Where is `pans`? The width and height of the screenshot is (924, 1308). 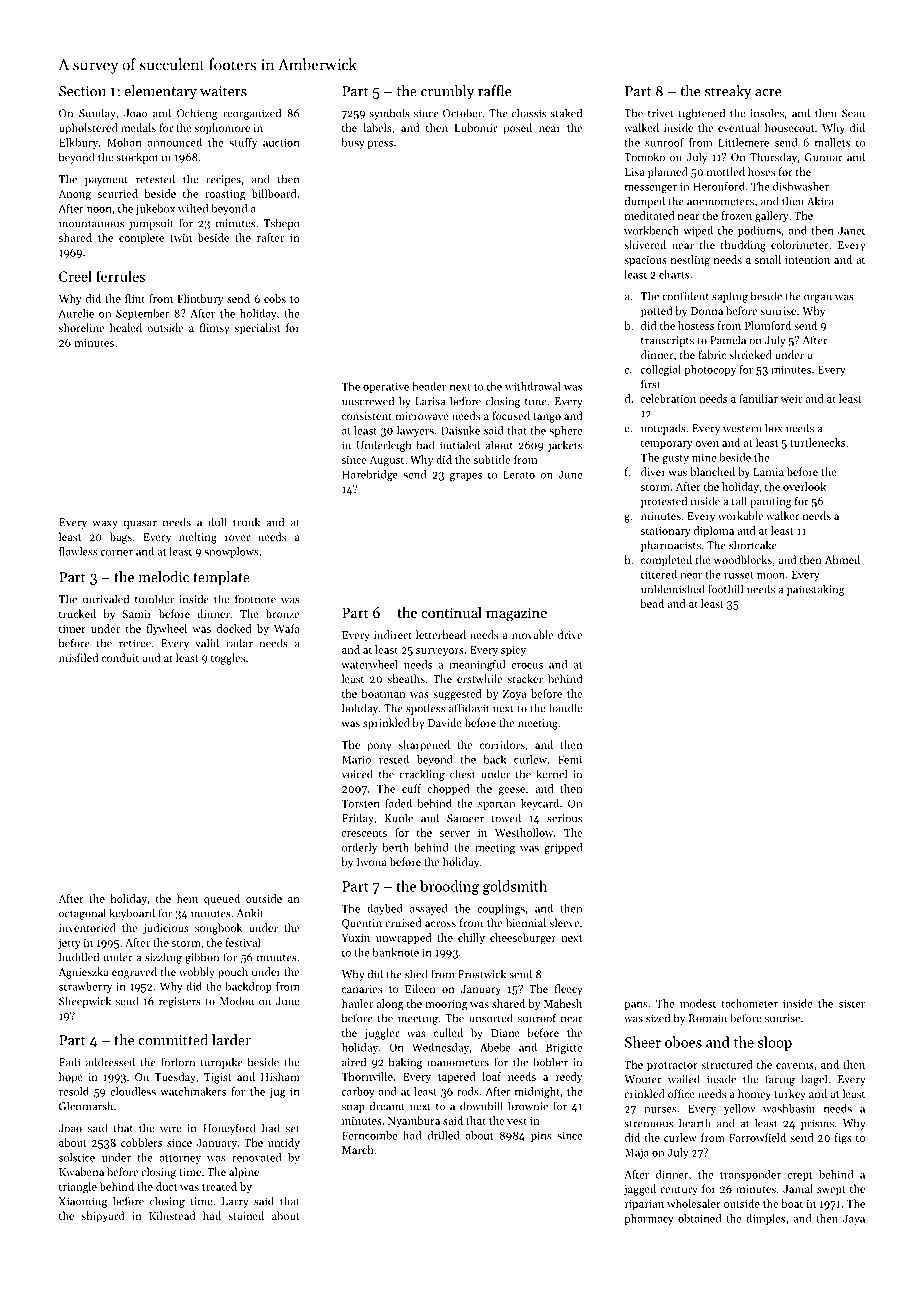 pans is located at coordinates (636, 1006).
